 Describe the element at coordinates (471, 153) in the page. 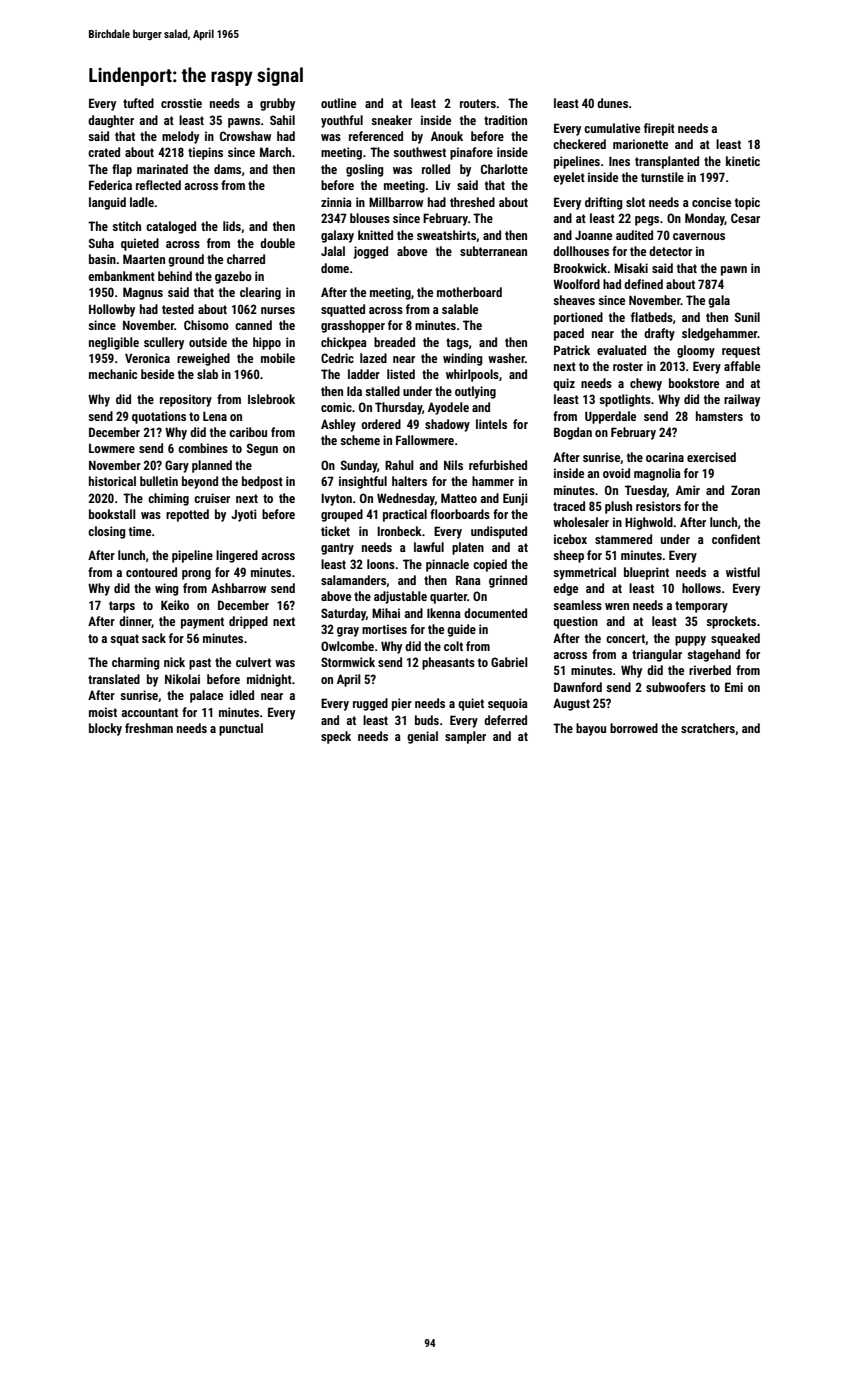

I see `pinafore` at that location.
